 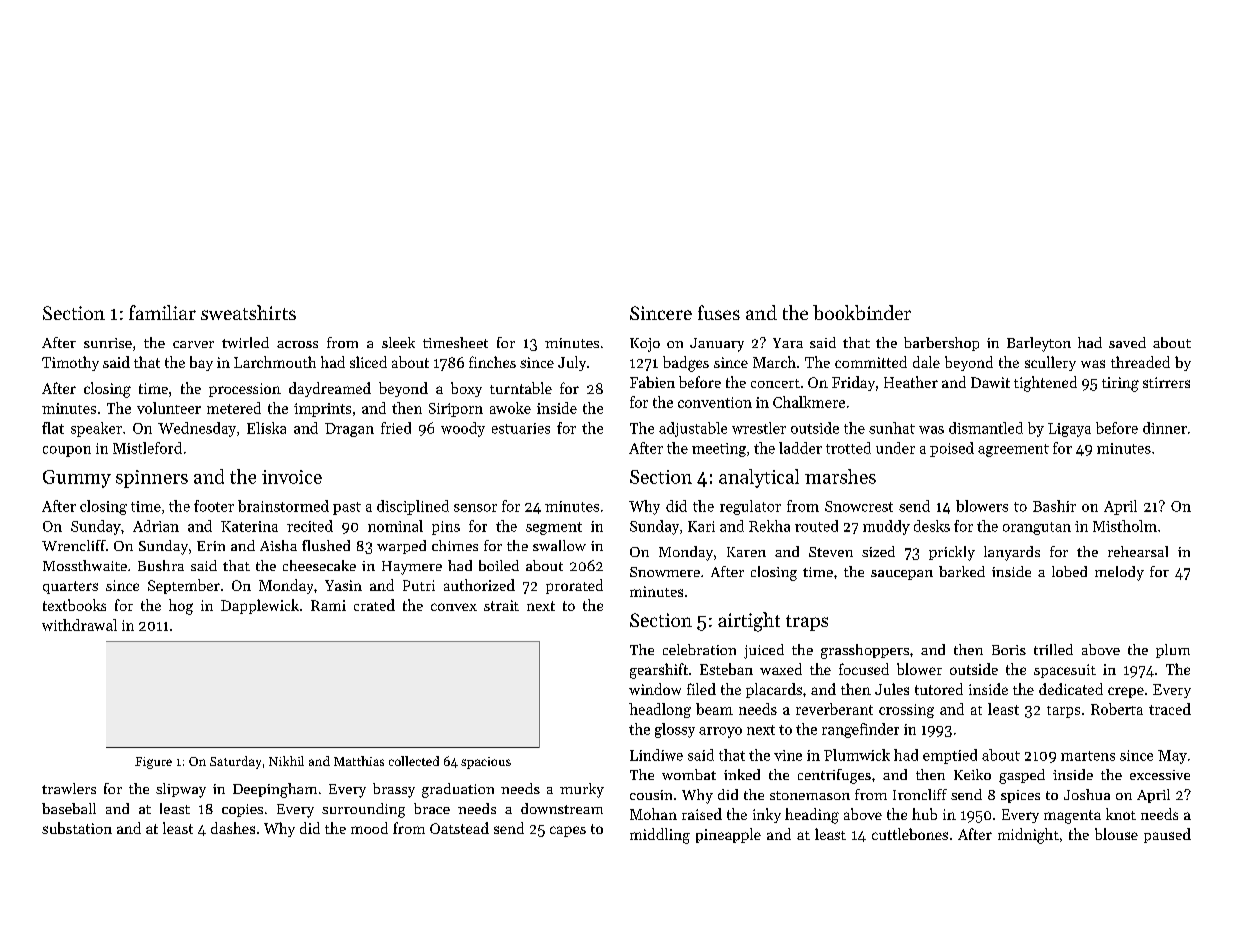 What do you see at coordinates (369, 828) in the document?
I see `mood` at bounding box center [369, 828].
